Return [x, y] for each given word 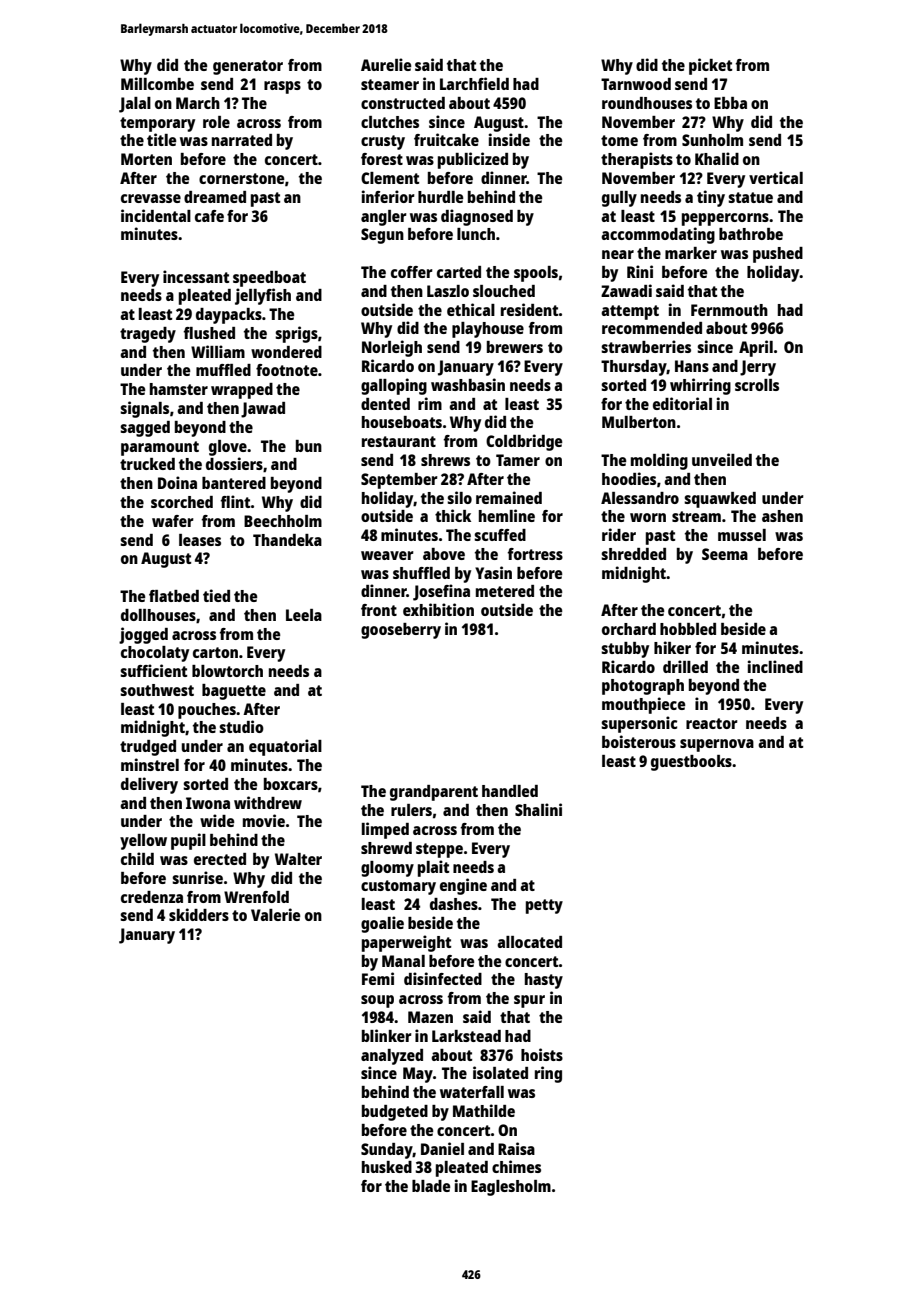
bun [309, 446]
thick [453, 515]
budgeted [395, 1113]
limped [385, 830]
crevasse [151, 198]
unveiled [722, 459]
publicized [473, 160]
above [444, 554]
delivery [149, 785]
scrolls [757, 385]
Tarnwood [636, 84]
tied [216, 595]
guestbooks [691, 763]
